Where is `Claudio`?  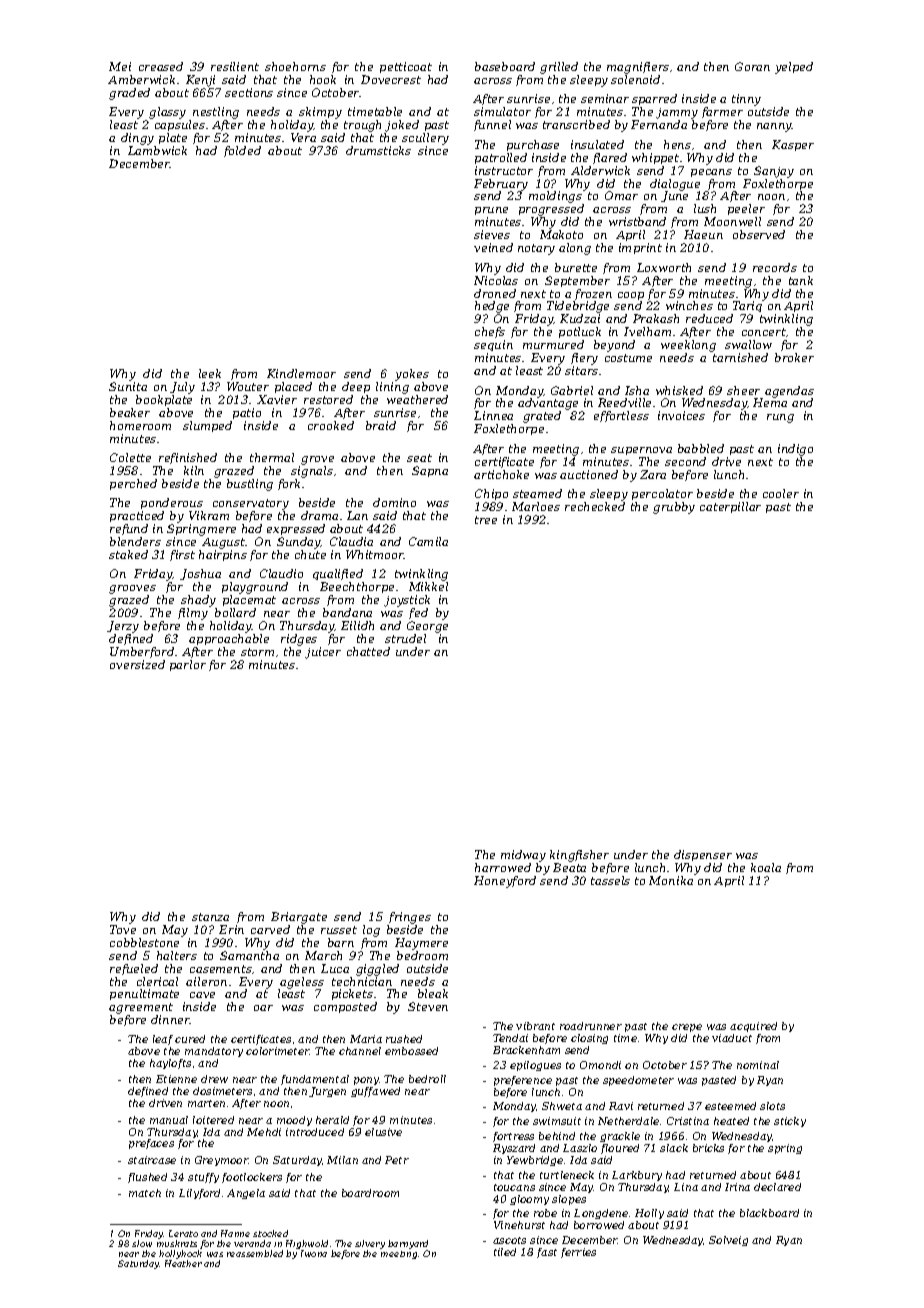 Claudio is located at coordinates (281, 573).
